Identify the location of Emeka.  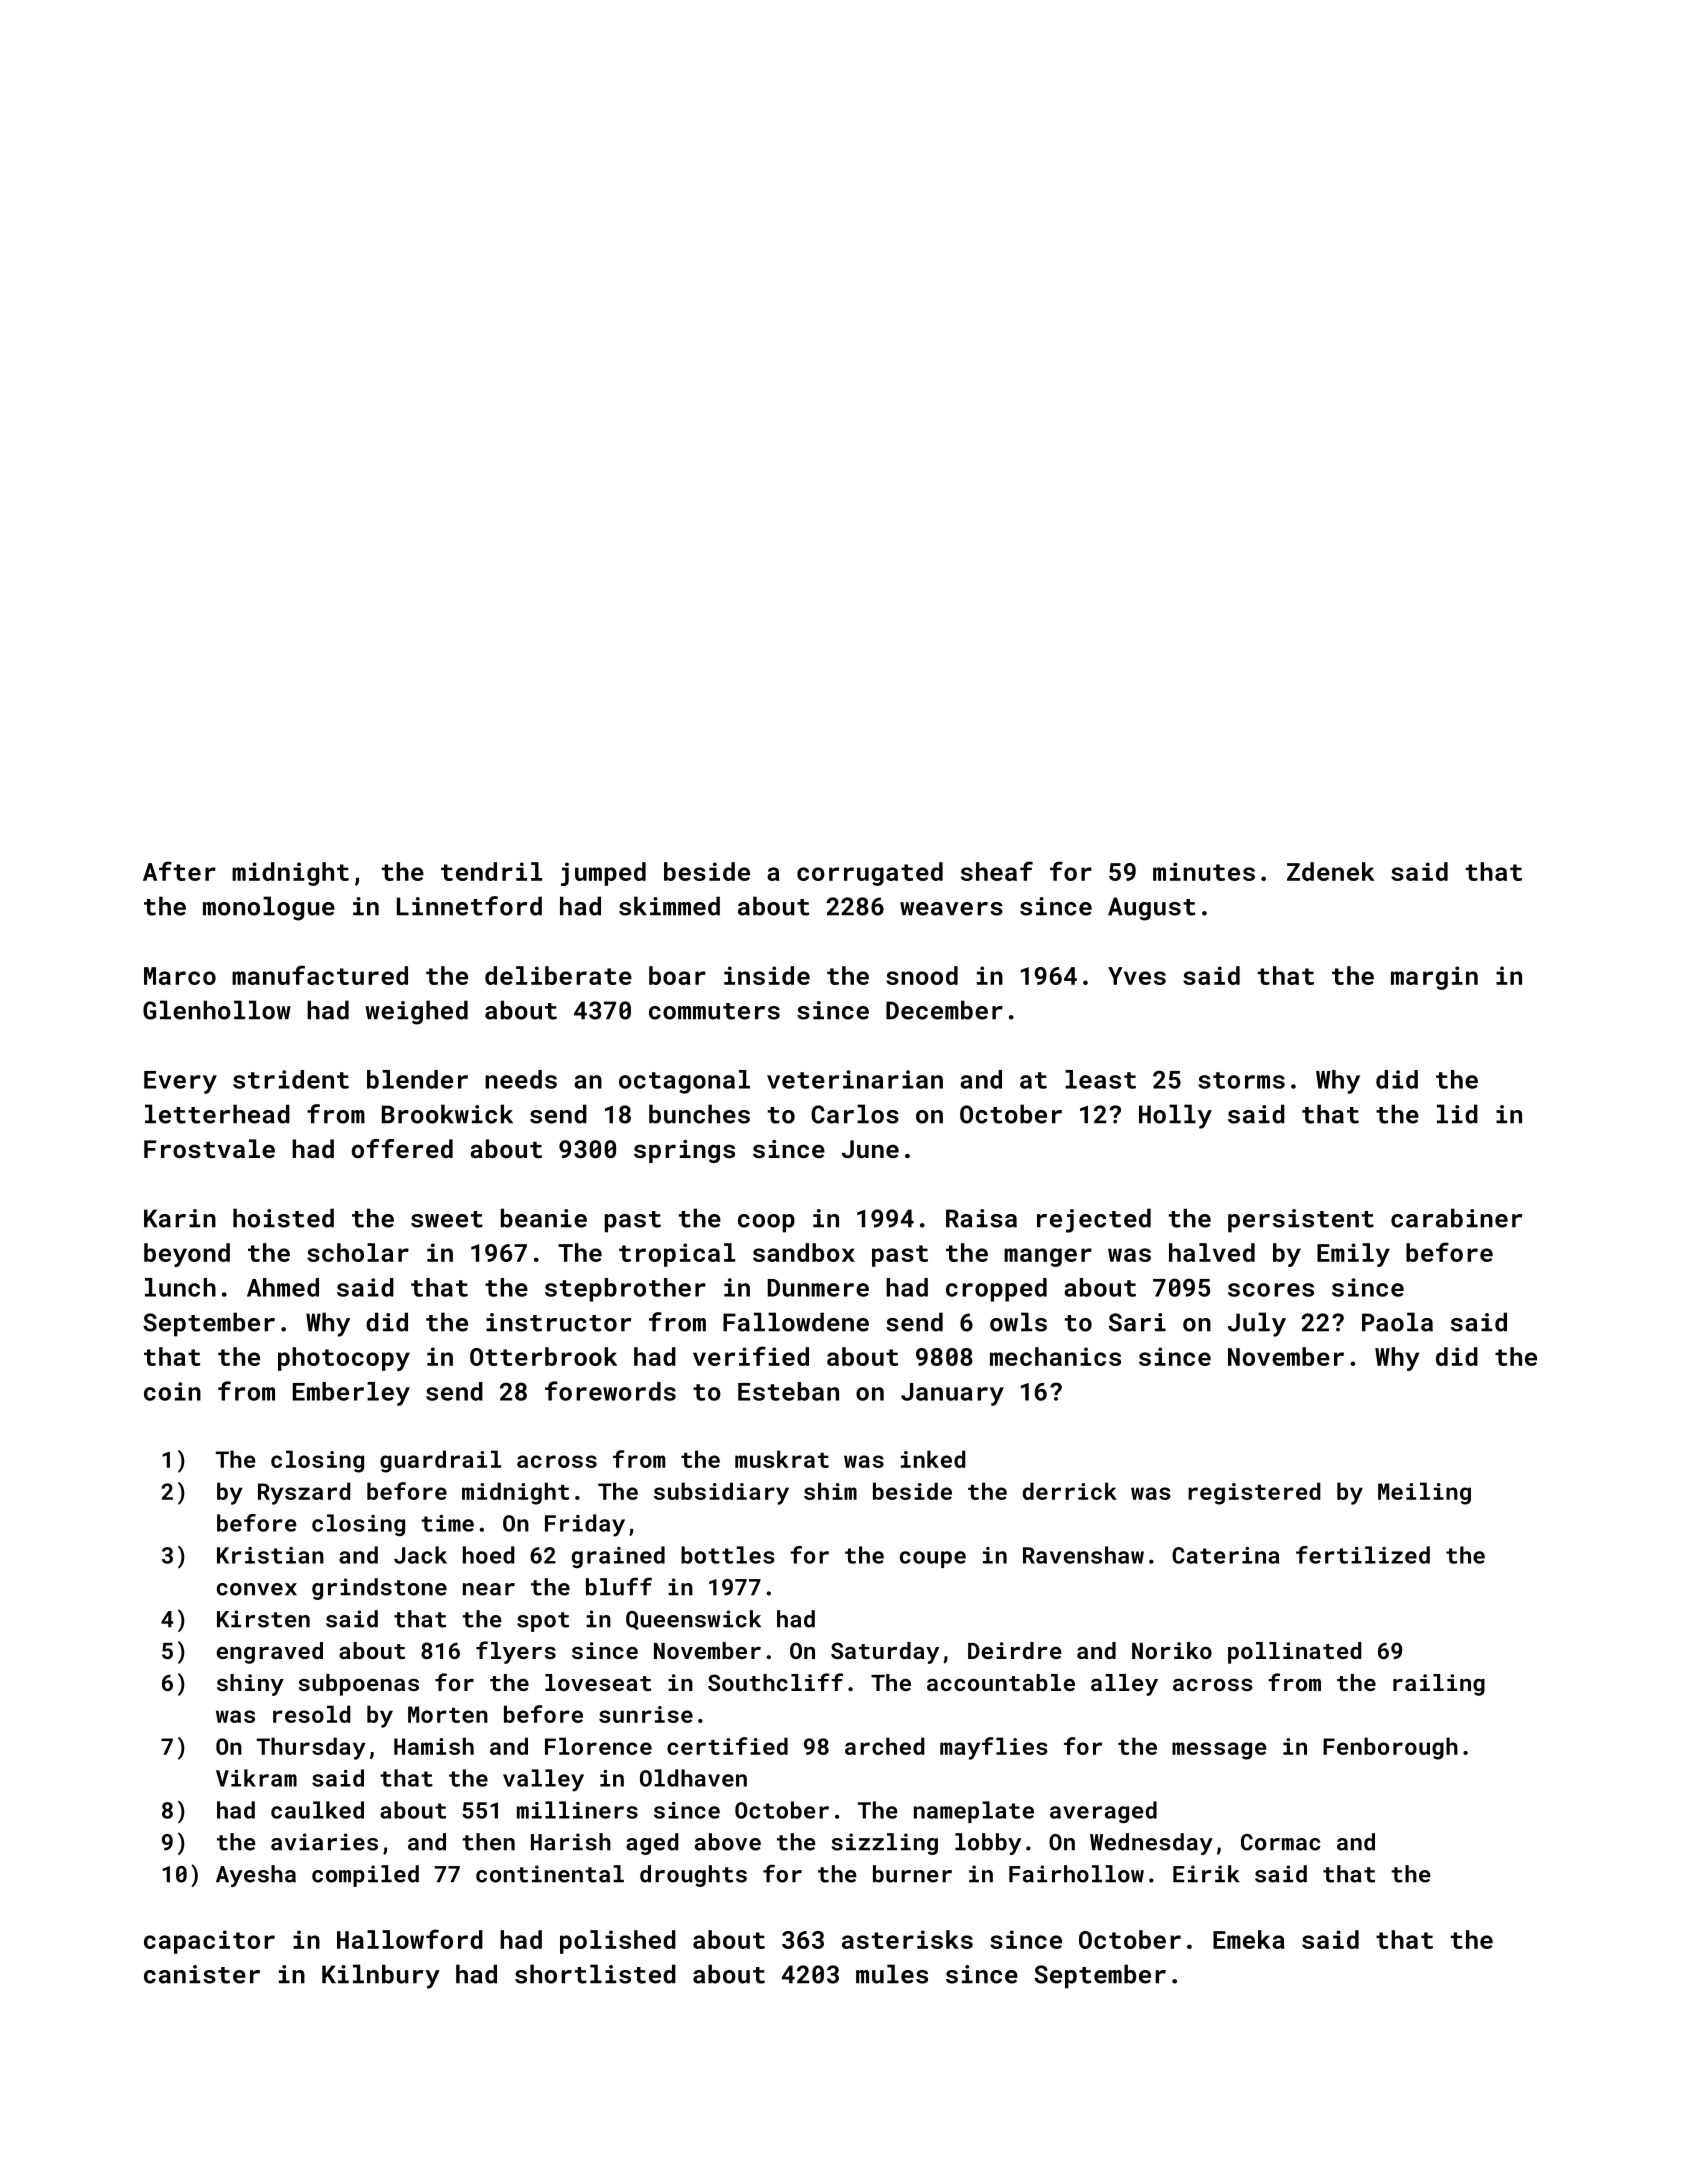
(1249, 1939).
